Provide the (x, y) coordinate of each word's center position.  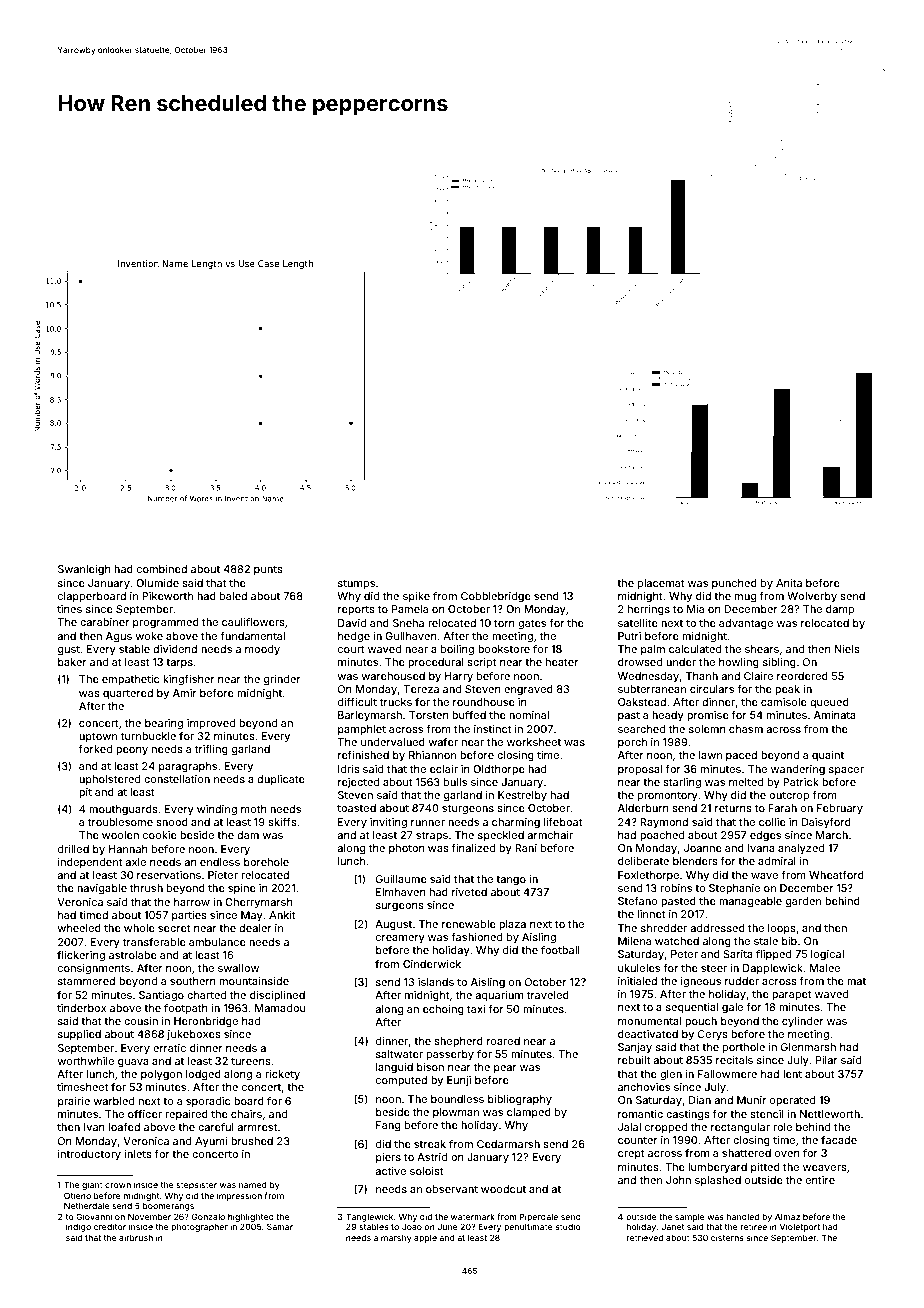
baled (233, 596)
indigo (78, 1227)
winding (217, 810)
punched (734, 584)
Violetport (800, 1227)
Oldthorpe (499, 770)
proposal (640, 770)
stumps (356, 584)
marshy (396, 1238)
